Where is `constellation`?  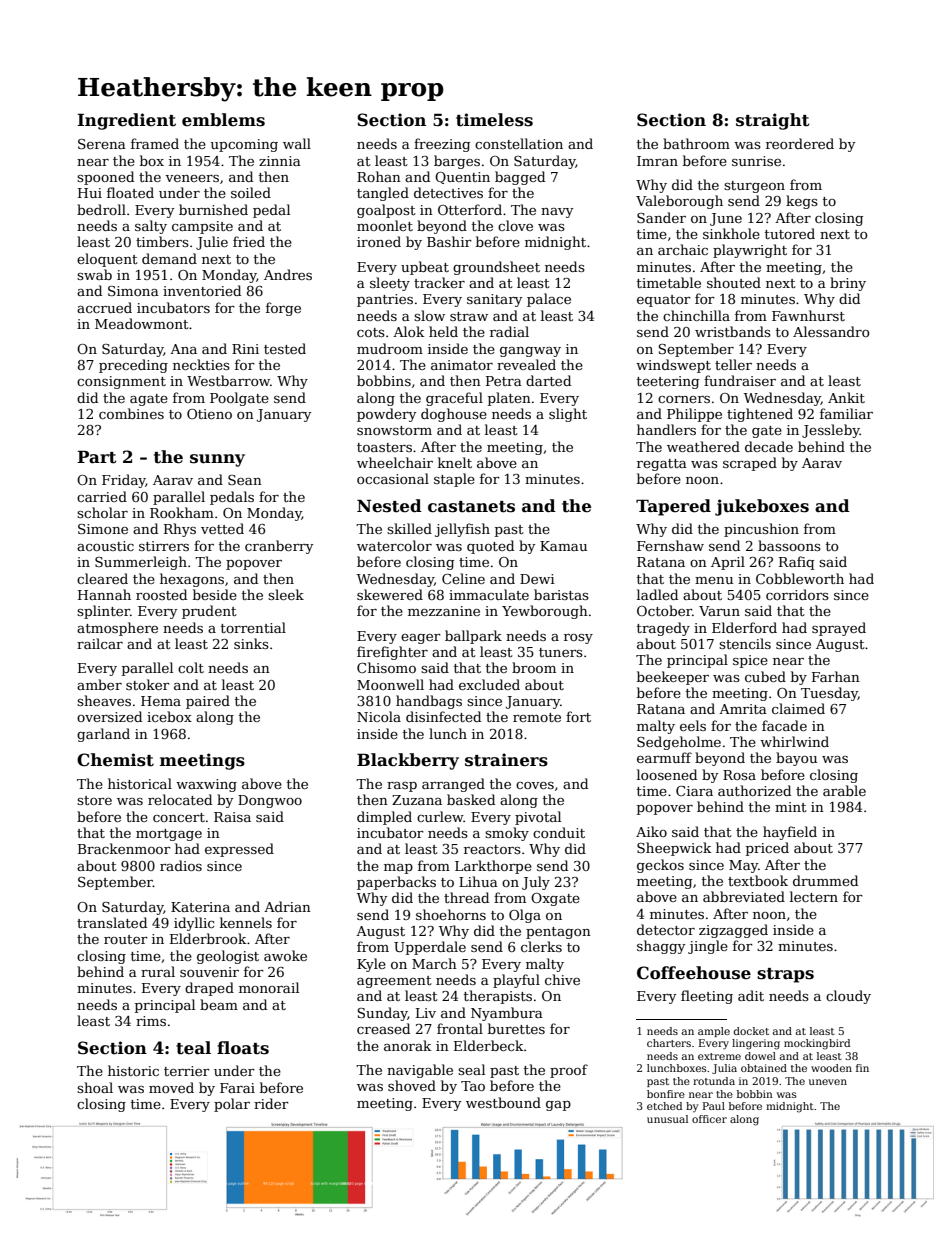
constellation is located at coordinates (519, 143).
